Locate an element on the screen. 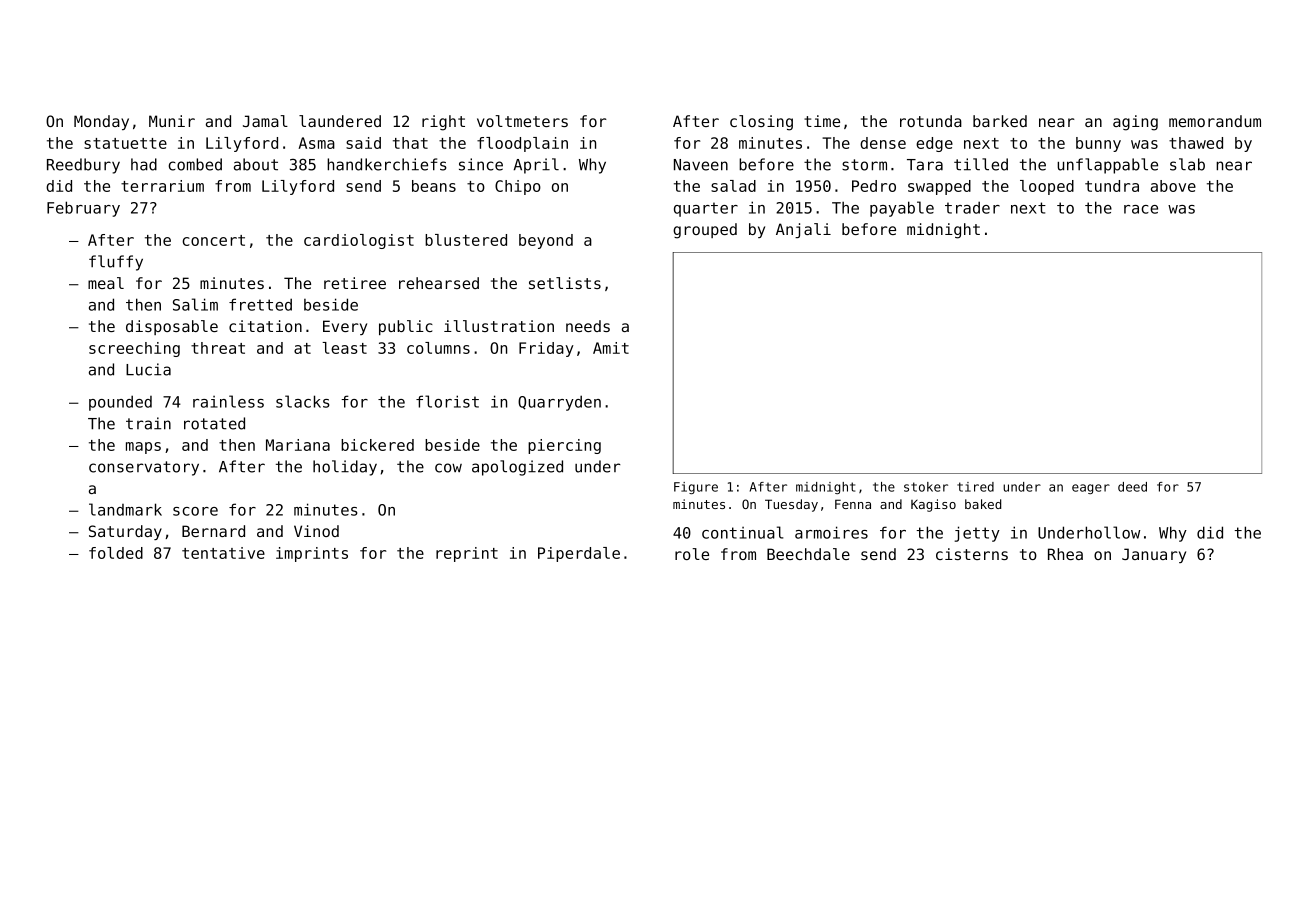 Image resolution: width=1308 pixels, height=924 pixels. statuette is located at coordinates (125, 143).
